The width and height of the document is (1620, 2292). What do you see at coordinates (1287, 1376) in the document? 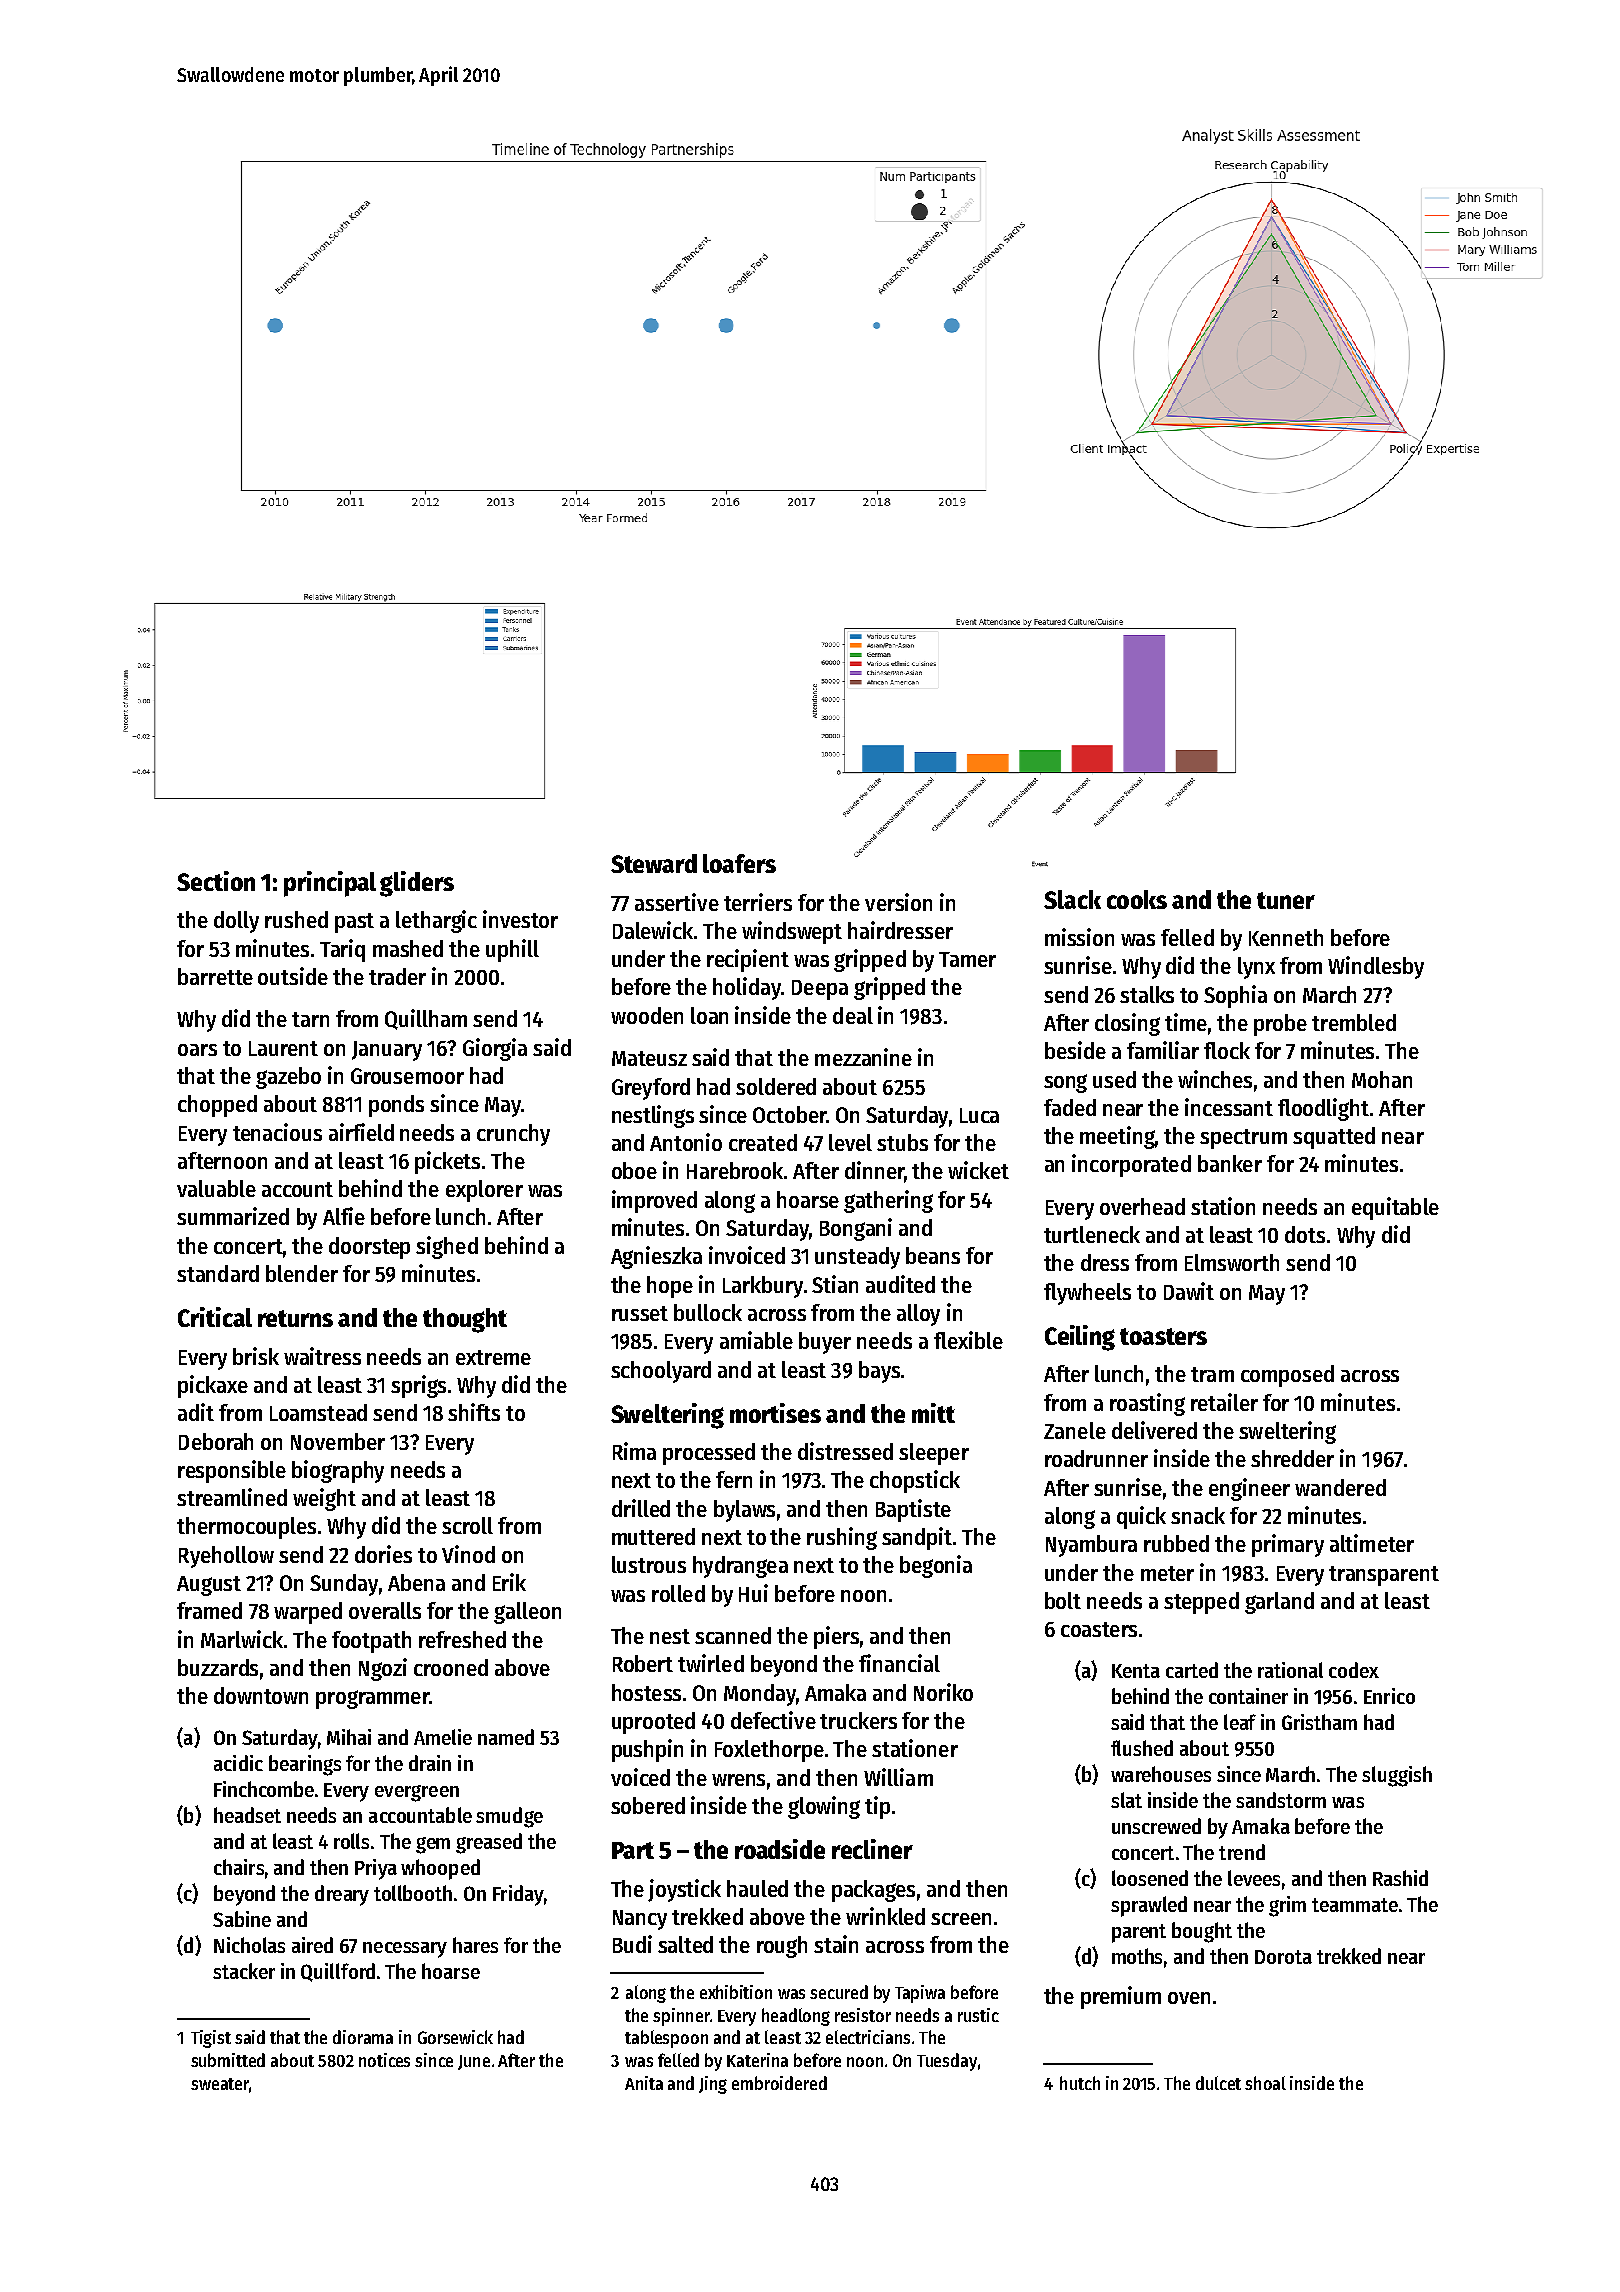
I see `composed` at bounding box center [1287, 1376].
